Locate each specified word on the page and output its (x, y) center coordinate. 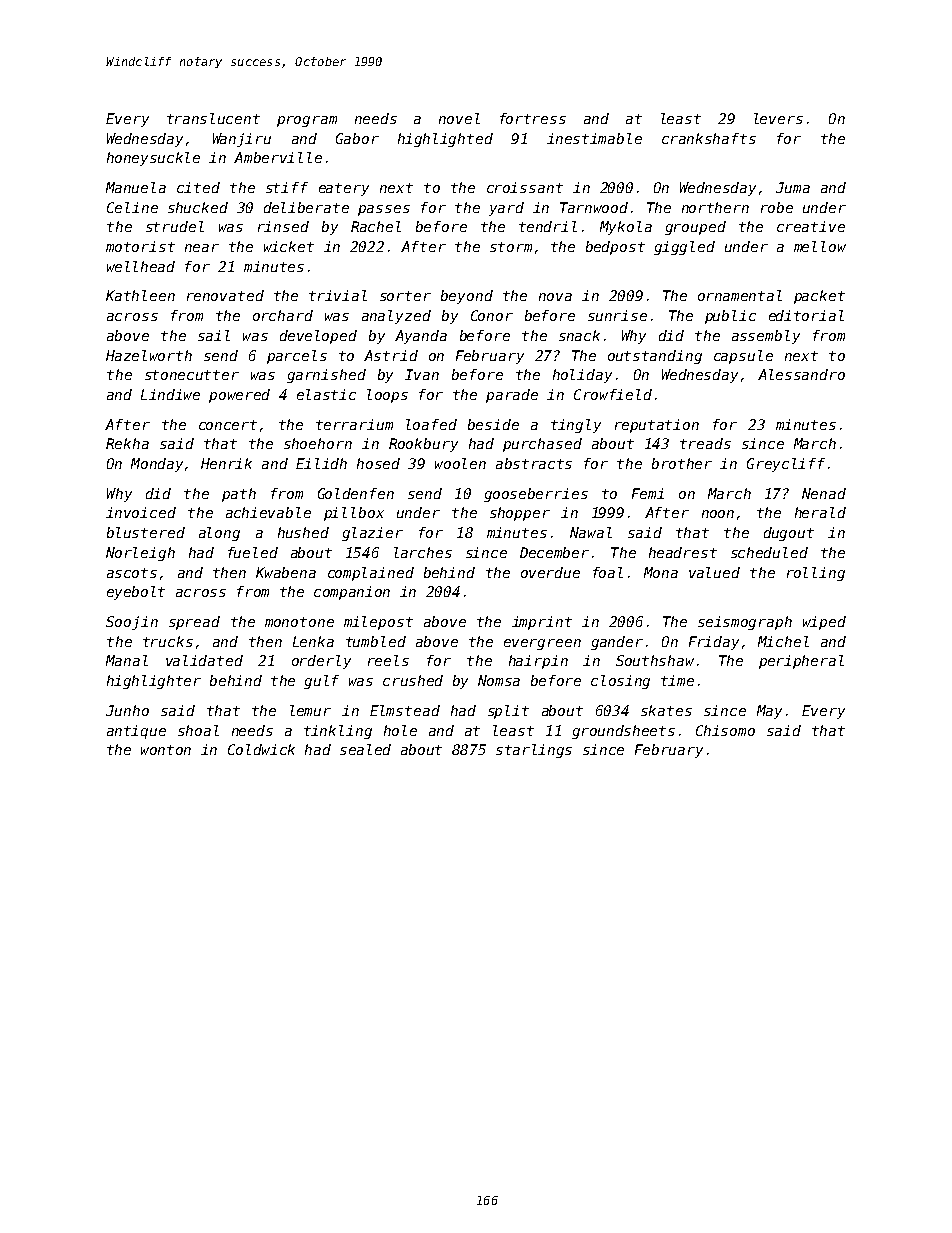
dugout (789, 534)
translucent (213, 118)
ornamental (740, 295)
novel (459, 118)
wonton (166, 750)
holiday (582, 376)
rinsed (283, 226)
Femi (648, 493)
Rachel (376, 226)
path (239, 495)
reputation (657, 426)
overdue (550, 572)
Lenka (313, 641)
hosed (378, 463)
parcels (297, 357)
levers (778, 118)
